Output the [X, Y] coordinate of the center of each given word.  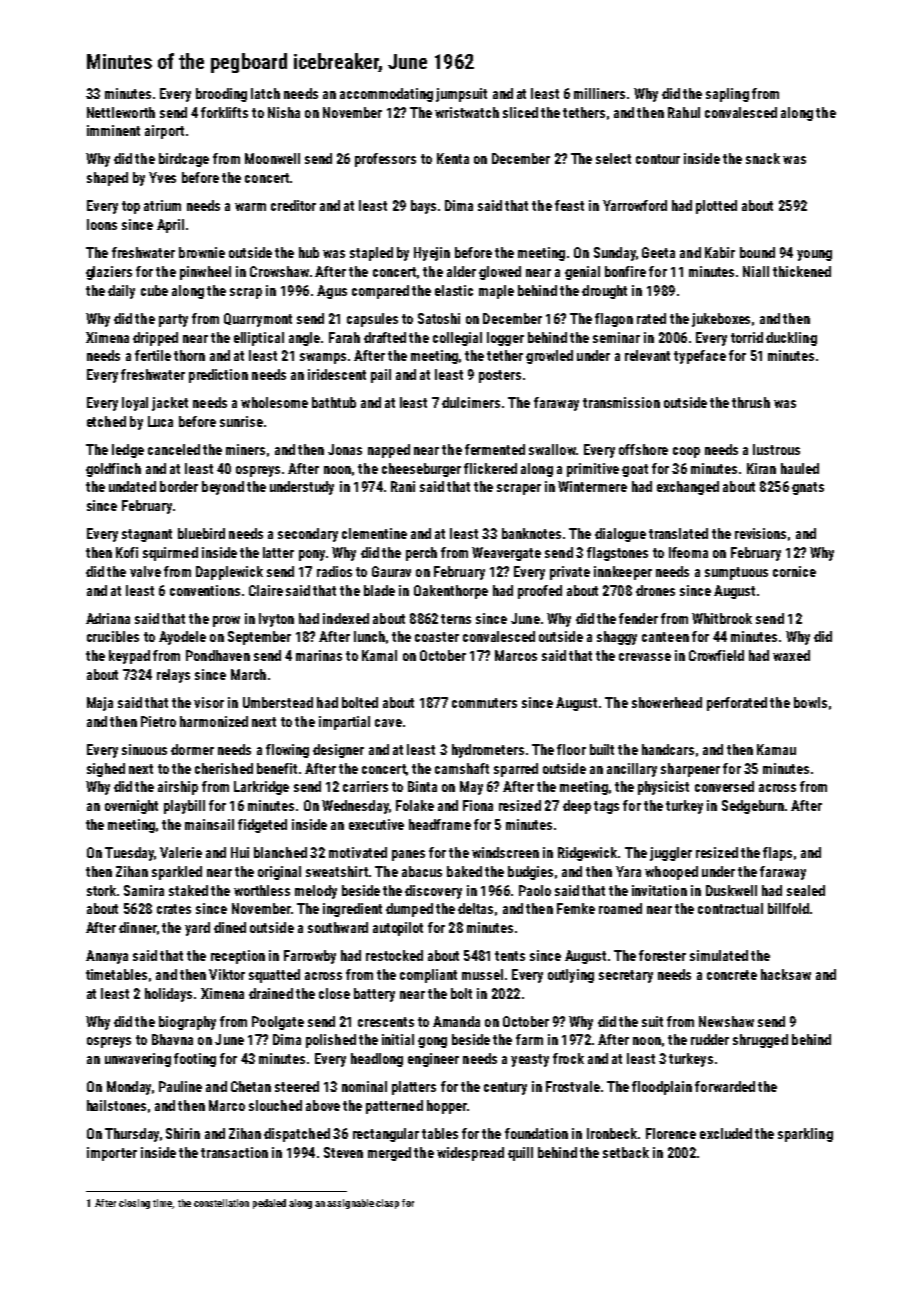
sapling [727, 95]
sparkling [805, 1135]
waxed [791, 655]
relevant [647, 355]
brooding [221, 95]
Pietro [158, 721]
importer [112, 1154]
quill [520, 1154]
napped [389, 451]
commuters [484, 703]
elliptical [259, 339]
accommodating [386, 95]
